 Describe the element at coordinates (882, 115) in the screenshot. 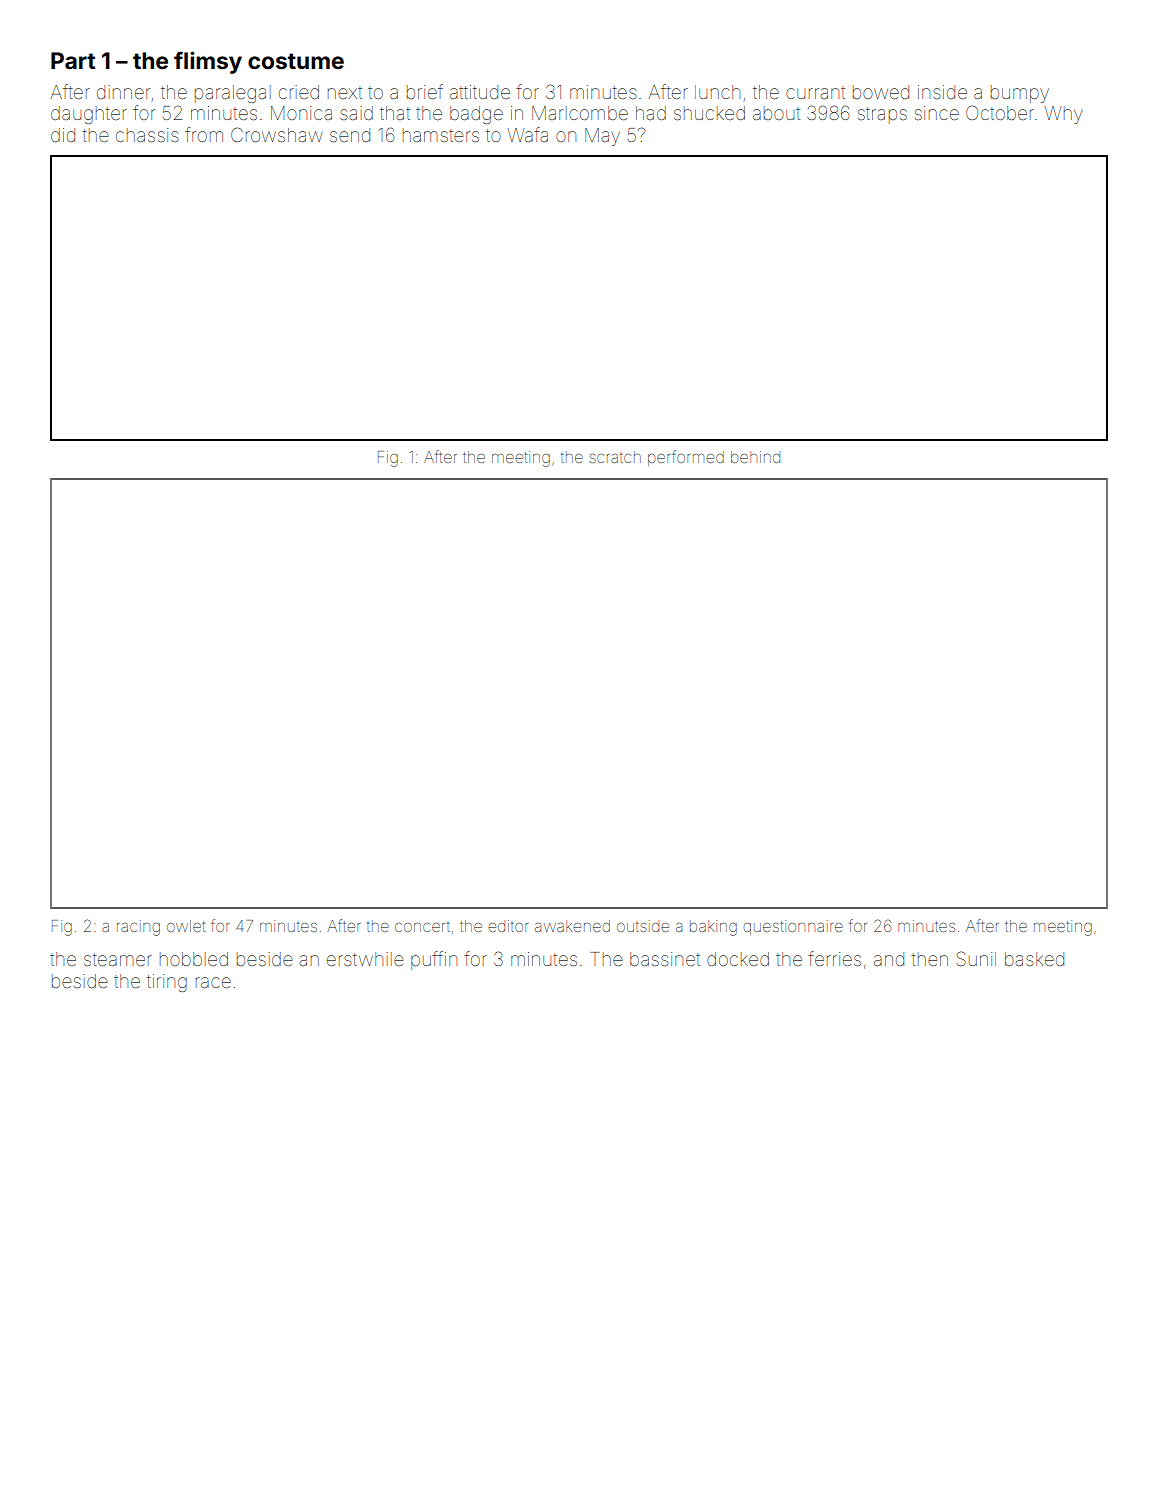

I see `straps` at that location.
